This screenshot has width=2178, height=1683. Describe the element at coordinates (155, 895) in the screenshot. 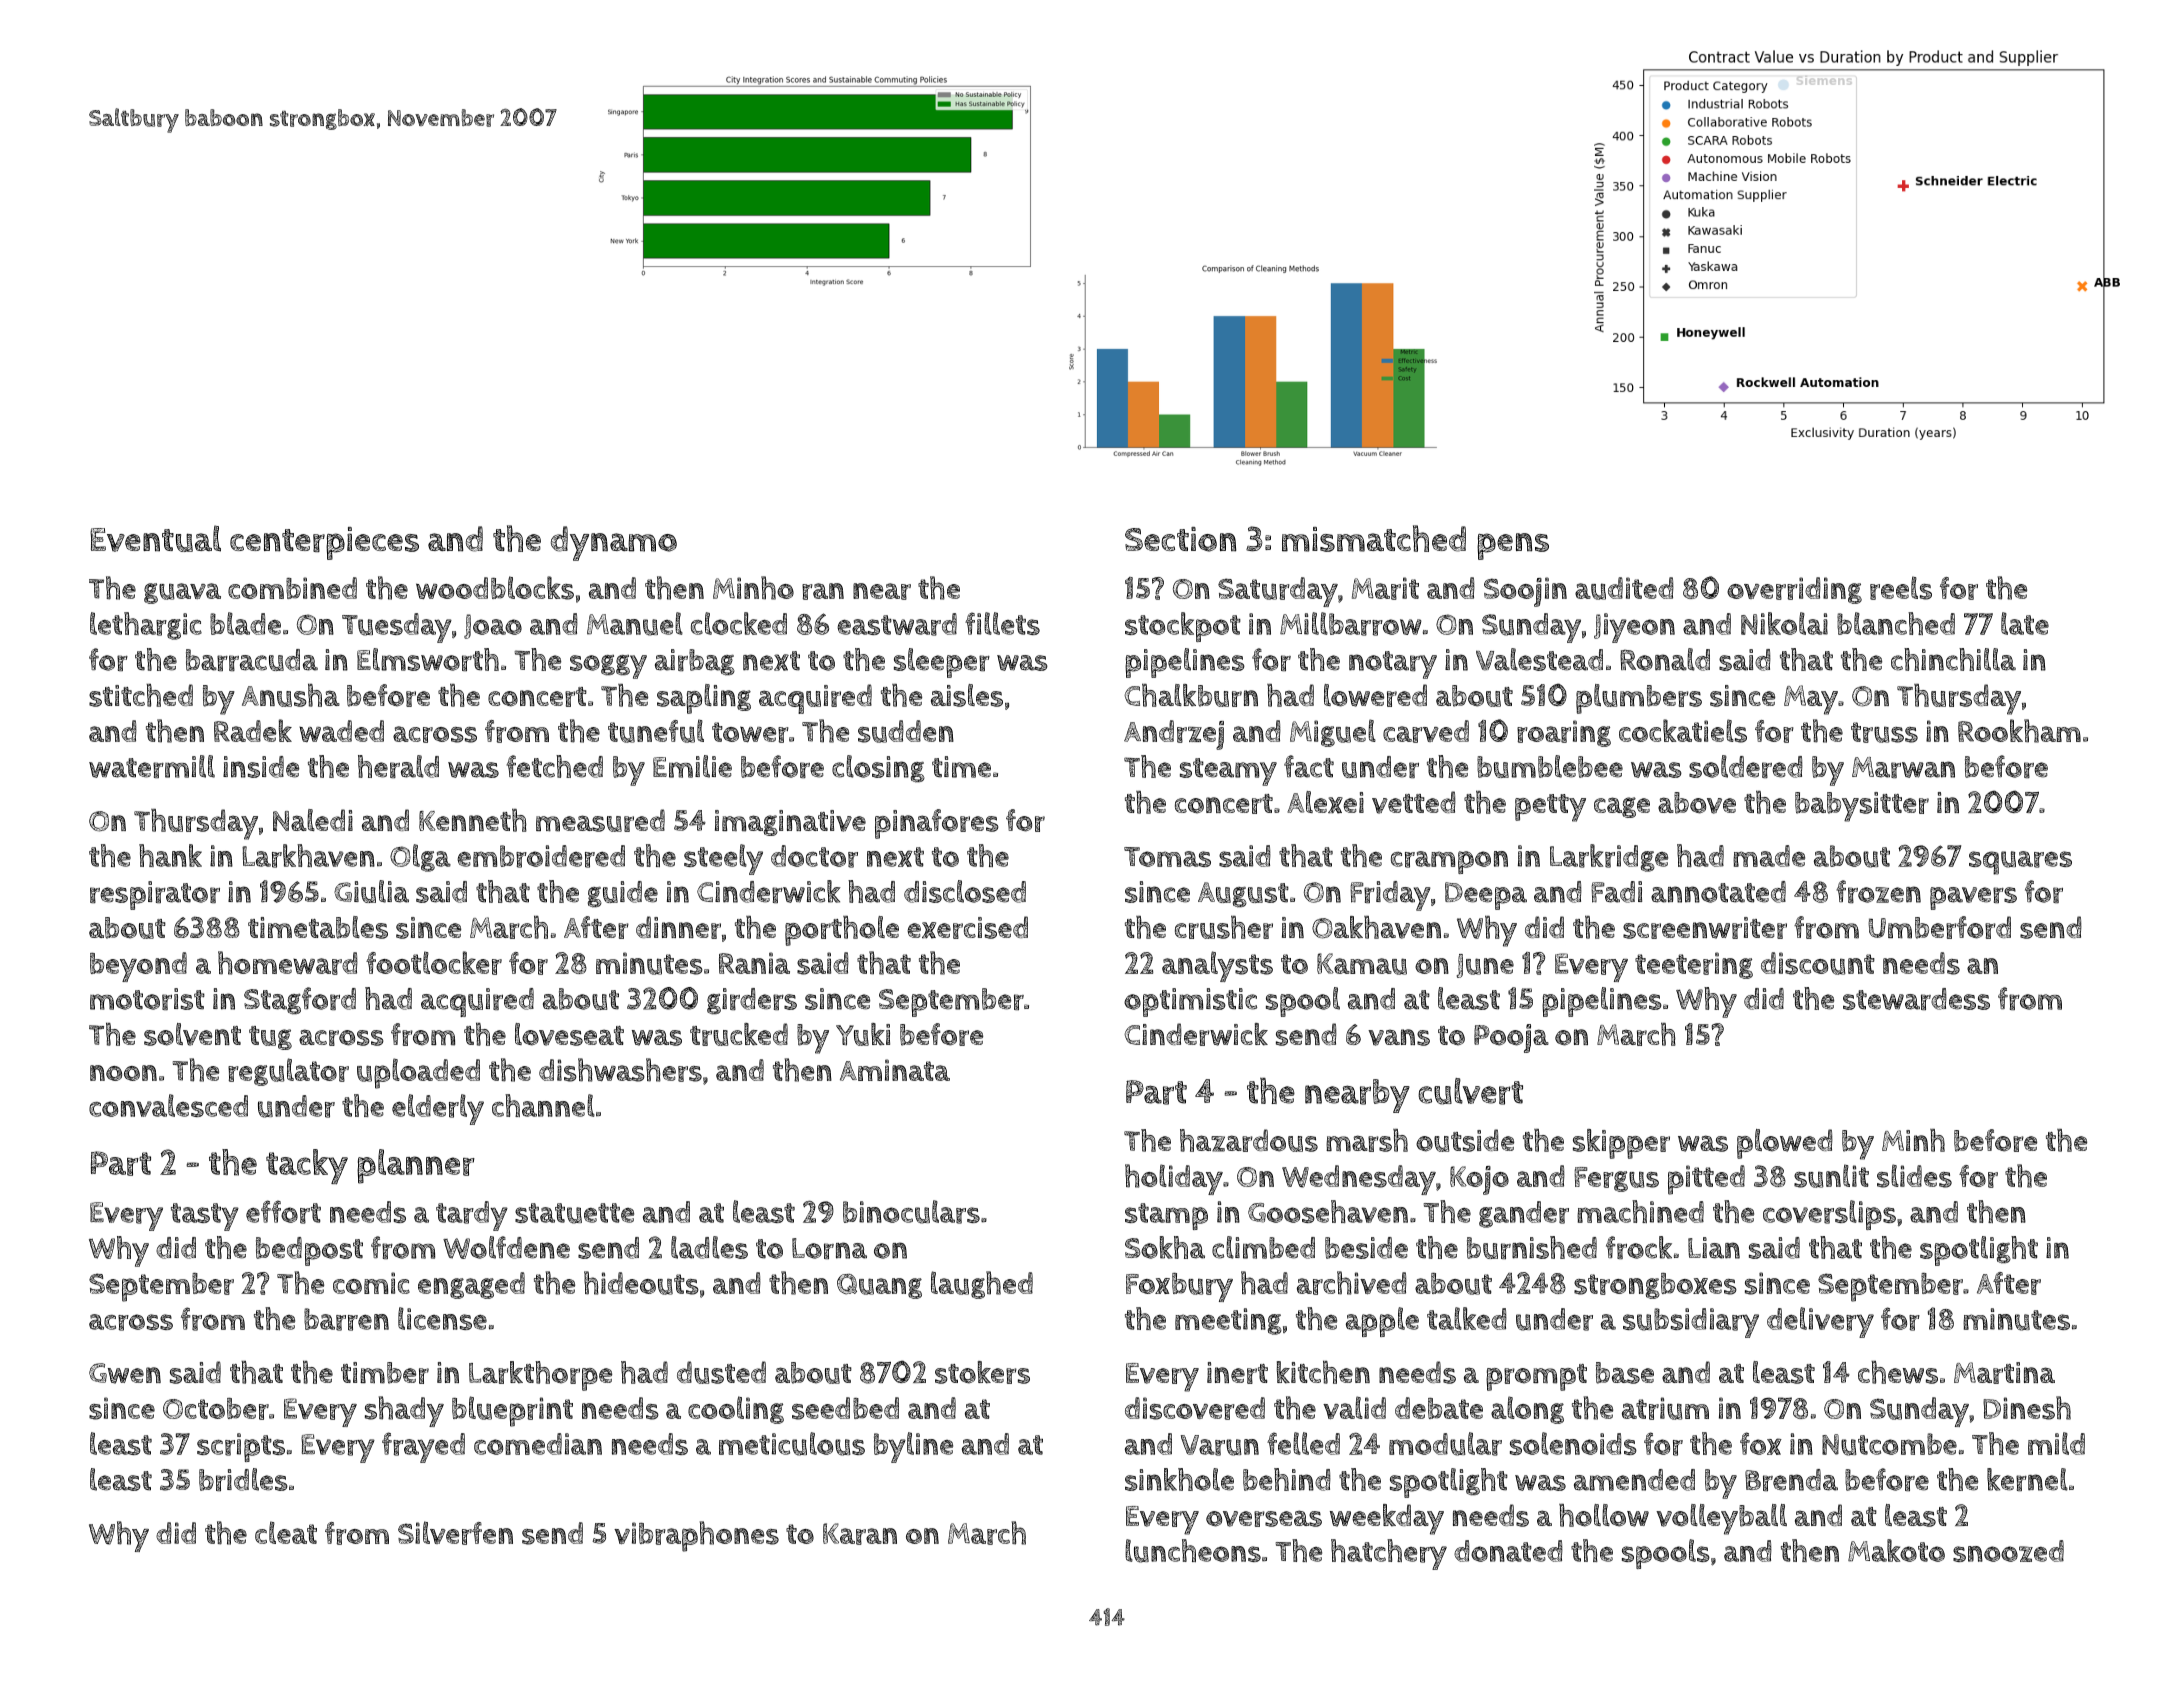

I see `respirator` at that location.
